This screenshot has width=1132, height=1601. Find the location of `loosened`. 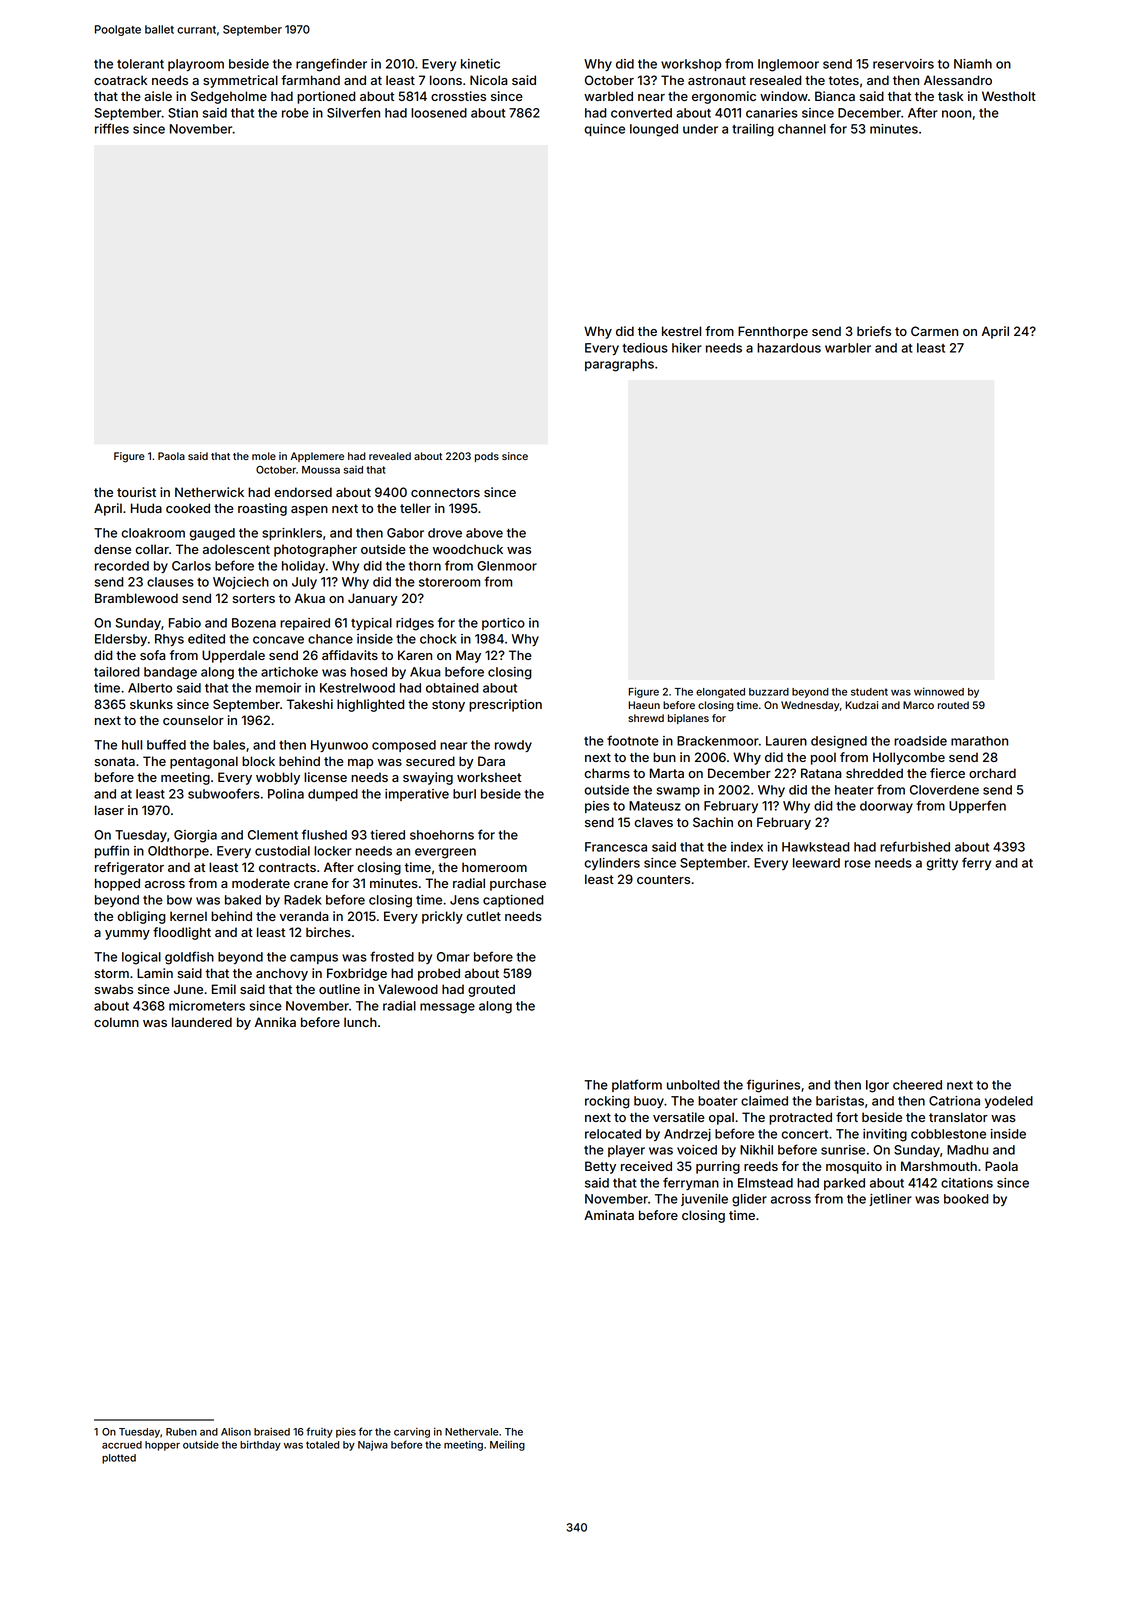

loosened is located at coordinates (439, 113).
